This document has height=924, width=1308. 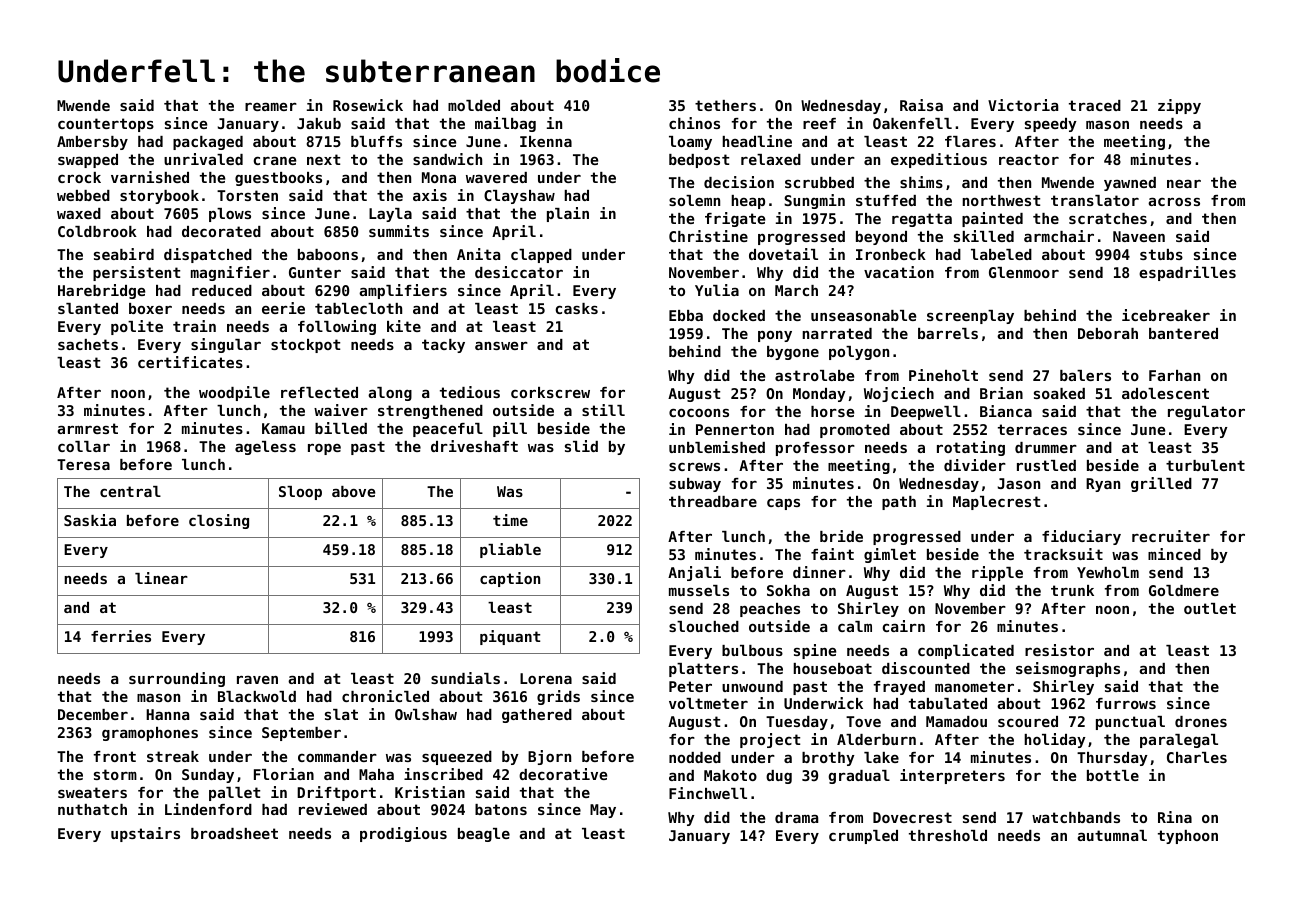 I want to click on beagle, so click(x=484, y=835).
